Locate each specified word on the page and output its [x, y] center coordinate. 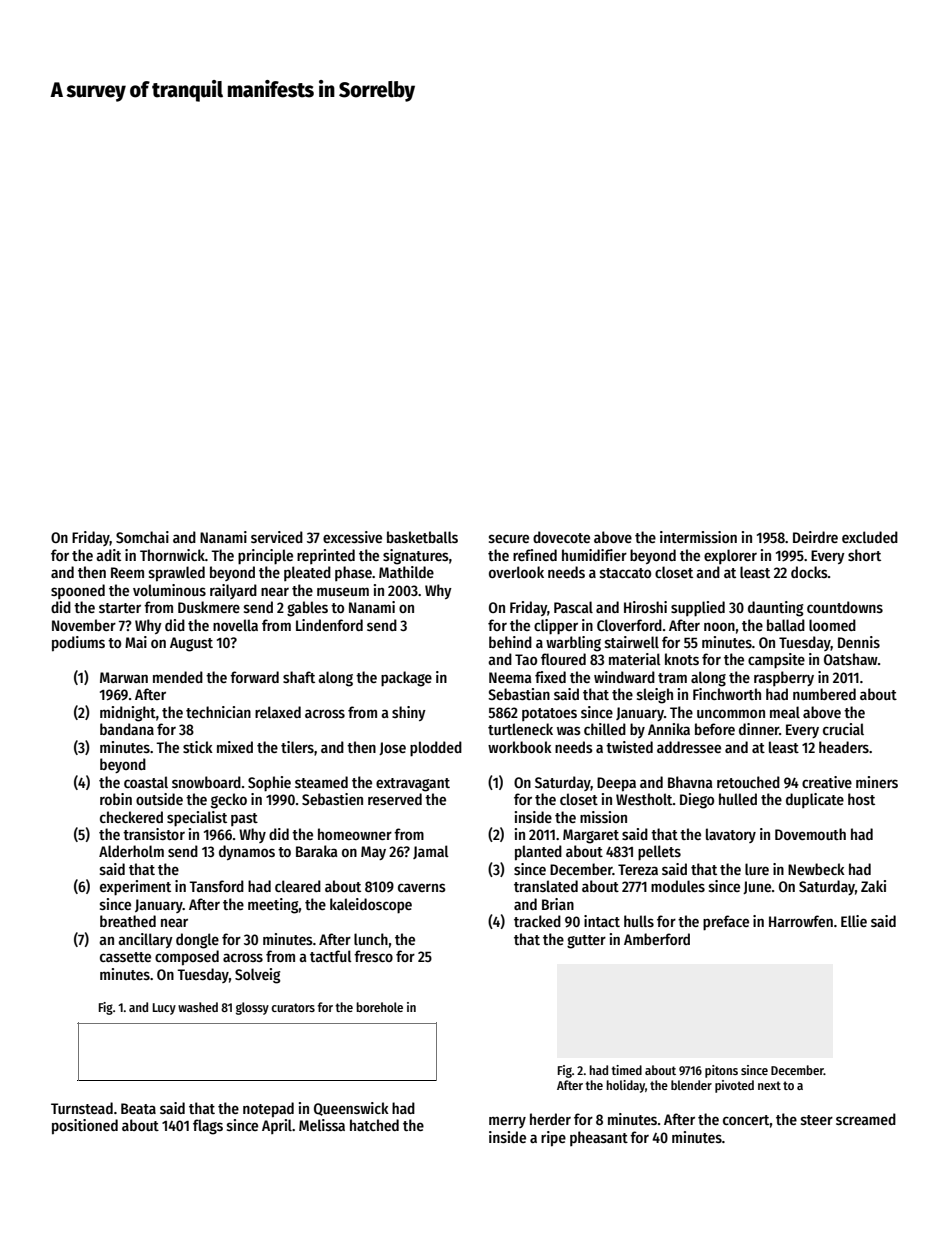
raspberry [784, 678]
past [244, 819]
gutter [586, 942]
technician [218, 712]
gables [307, 609]
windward [624, 677]
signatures [416, 557]
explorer [730, 556]
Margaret [591, 836]
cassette [125, 957]
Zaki [873, 886]
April [277, 1126]
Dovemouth [810, 834]
